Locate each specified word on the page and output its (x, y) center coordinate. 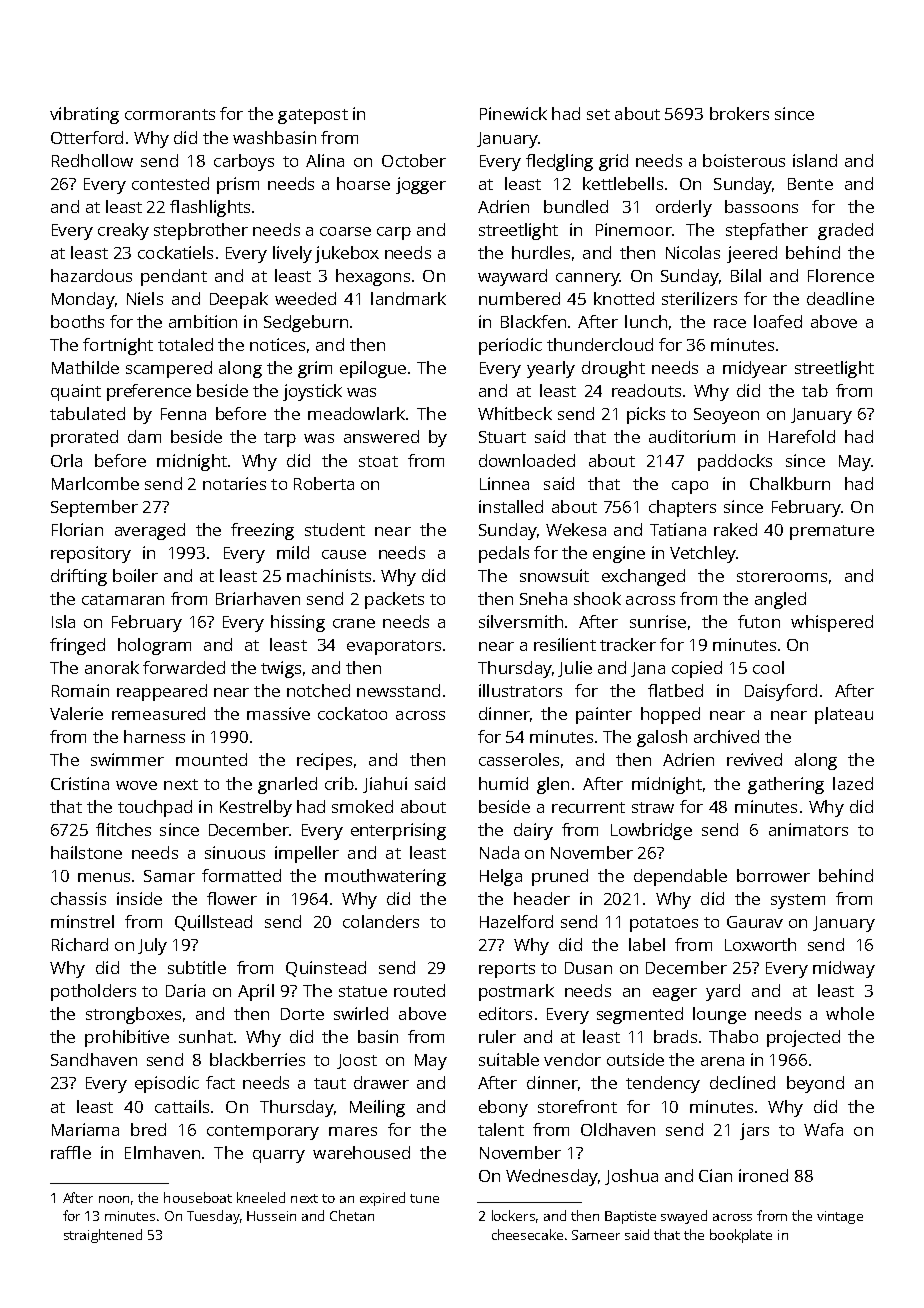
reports (507, 970)
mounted (211, 759)
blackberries (257, 1059)
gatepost (313, 116)
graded (845, 231)
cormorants (170, 114)
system (798, 901)
